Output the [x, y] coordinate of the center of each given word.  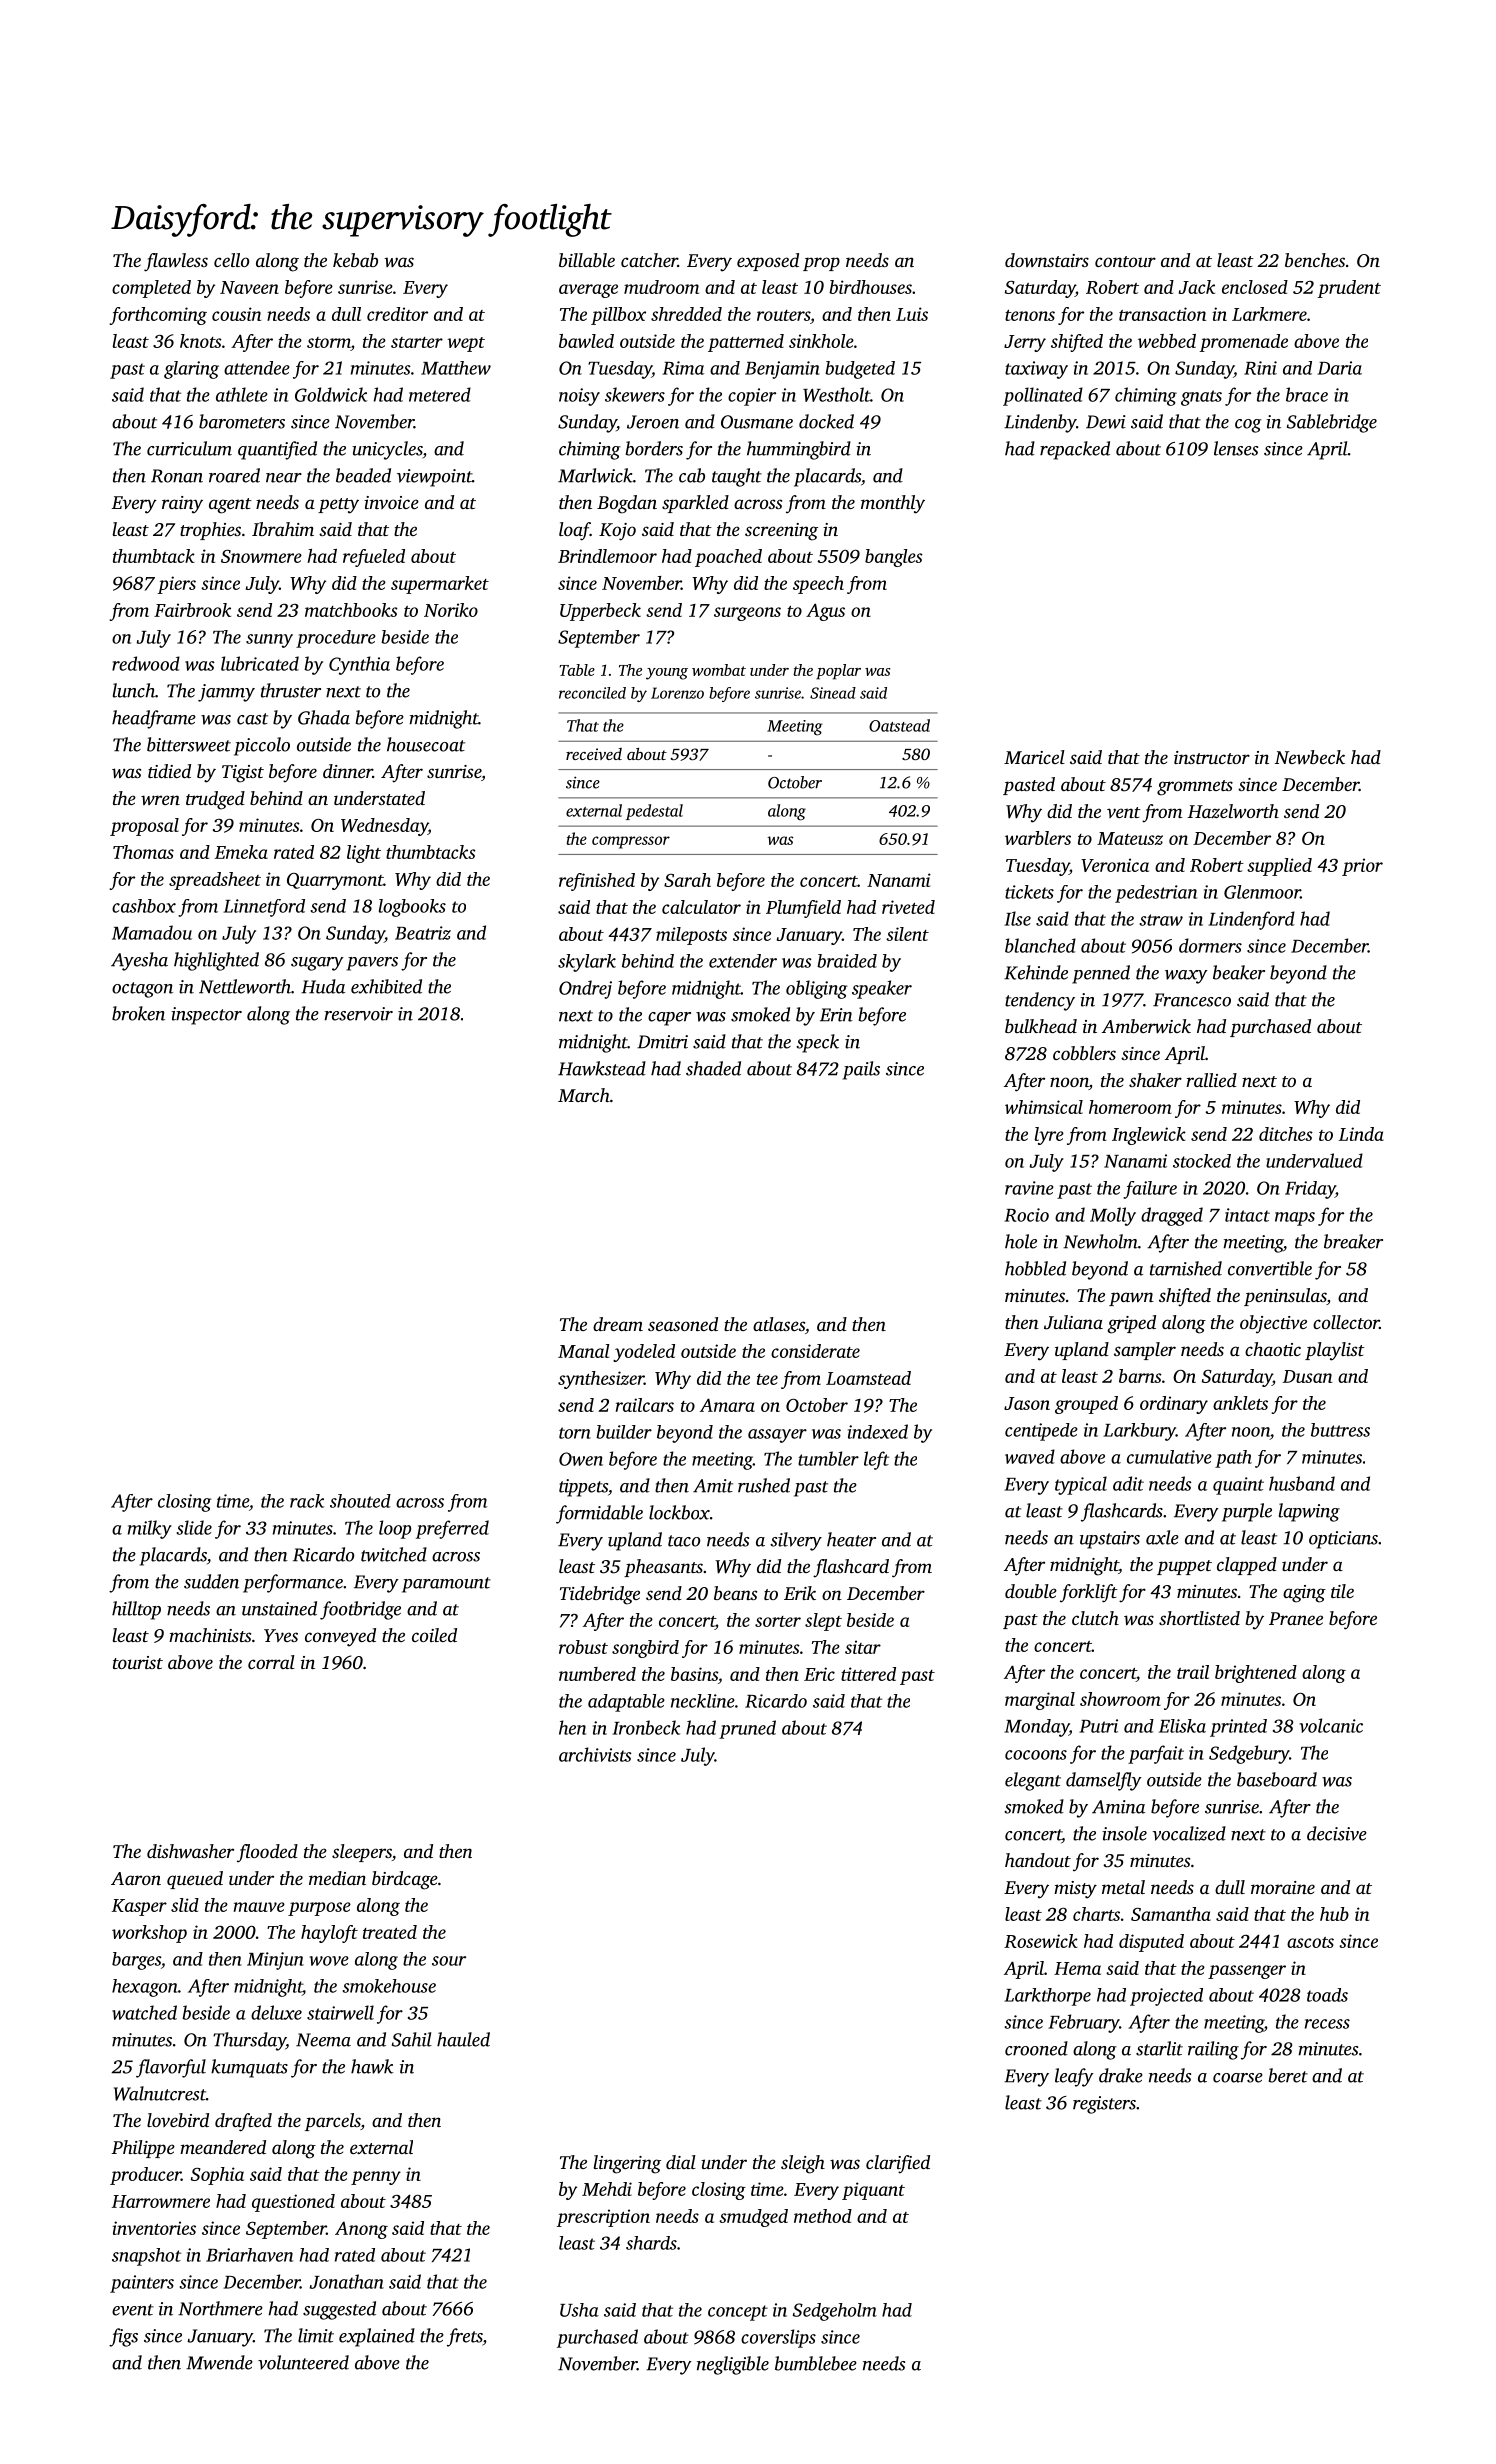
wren [160, 800]
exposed [768, 262]
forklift [1089, 1593]
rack [307, 1501]
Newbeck [1310, 757]
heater [851, 1539]
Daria [1339, 368]
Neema [323, 2040]
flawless [176, 262]
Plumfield [803, 909]
